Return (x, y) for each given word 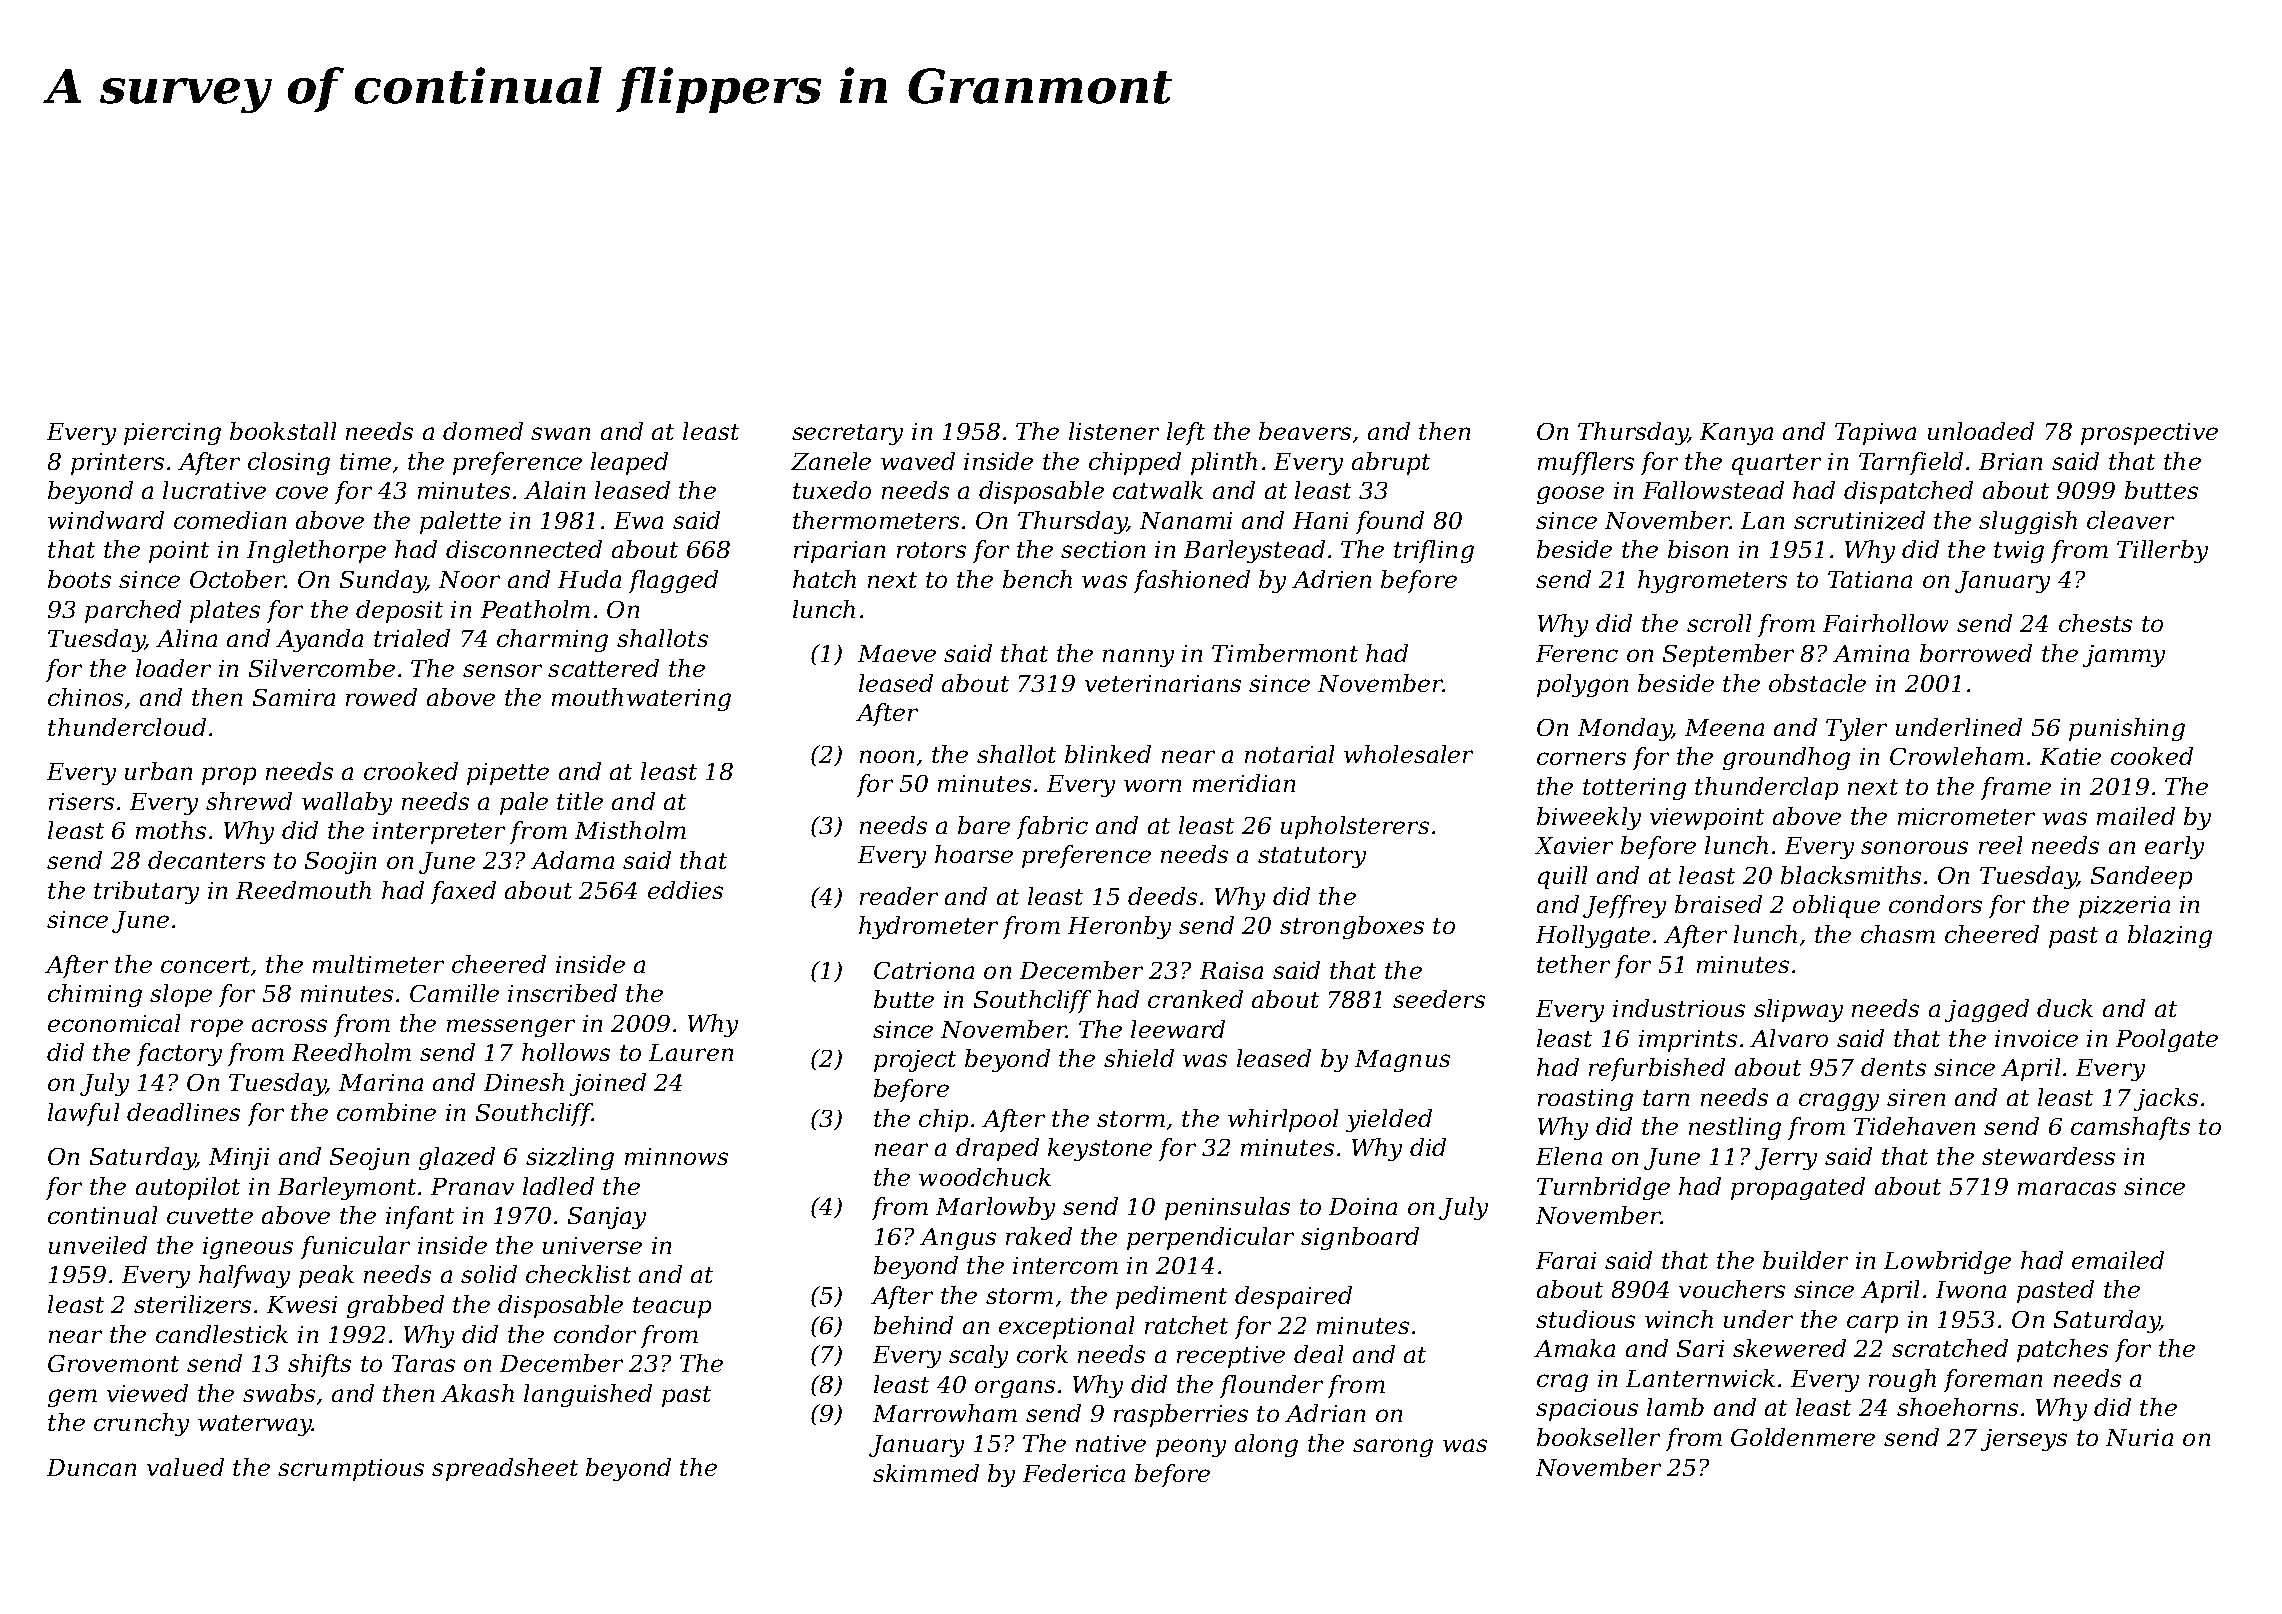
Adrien (1331, 579)
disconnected (524, 549)
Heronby (1119, 927)
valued (185, 1467)
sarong (1393, 1448)
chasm (1898, 934)
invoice (2036, 1038)
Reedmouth (303, 890)
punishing (2127, 729)
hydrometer (928, 927)
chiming (95, 995)
